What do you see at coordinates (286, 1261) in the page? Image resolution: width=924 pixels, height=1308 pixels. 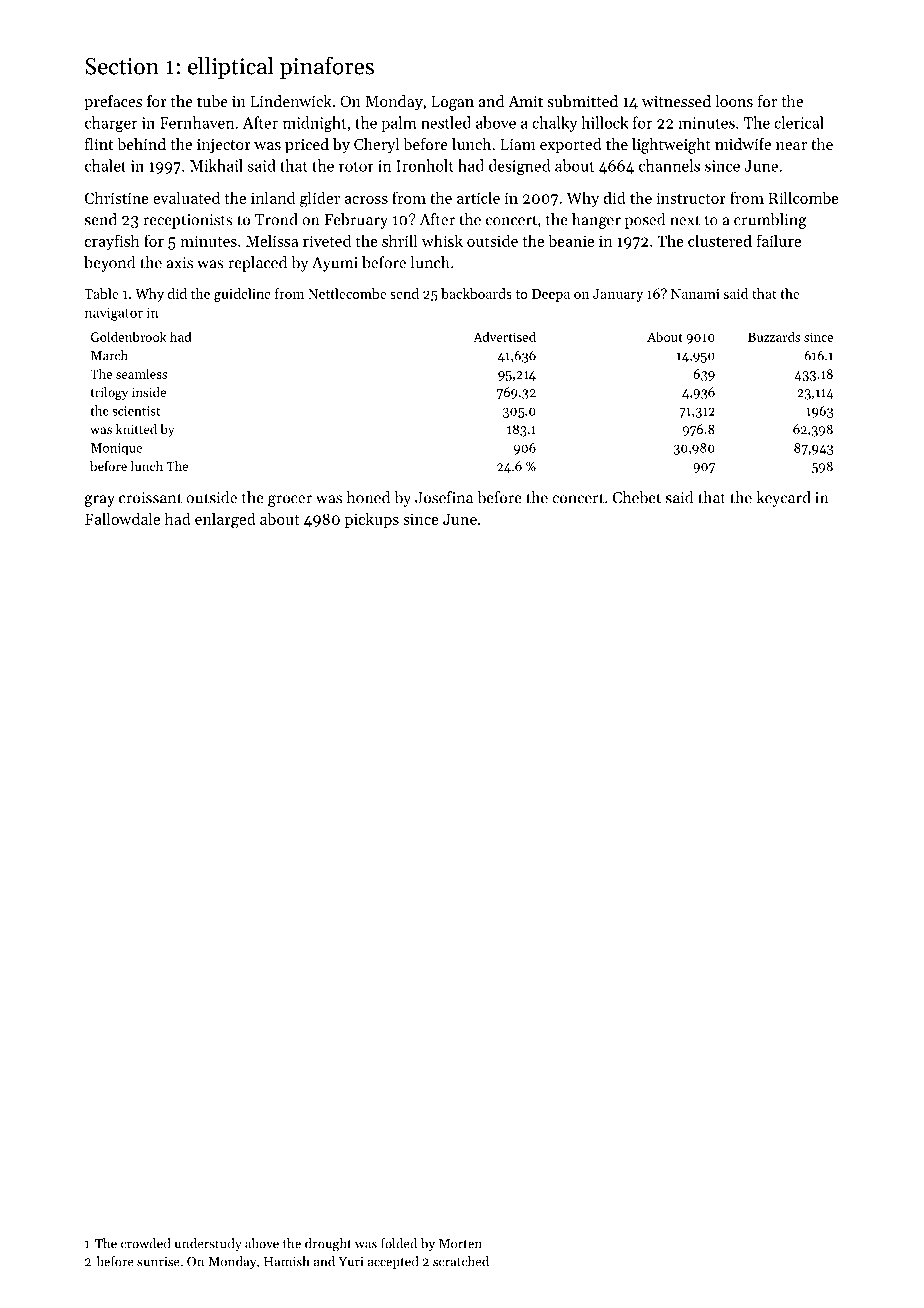 I see `Hamish` at bounding box center [286, 1261].
